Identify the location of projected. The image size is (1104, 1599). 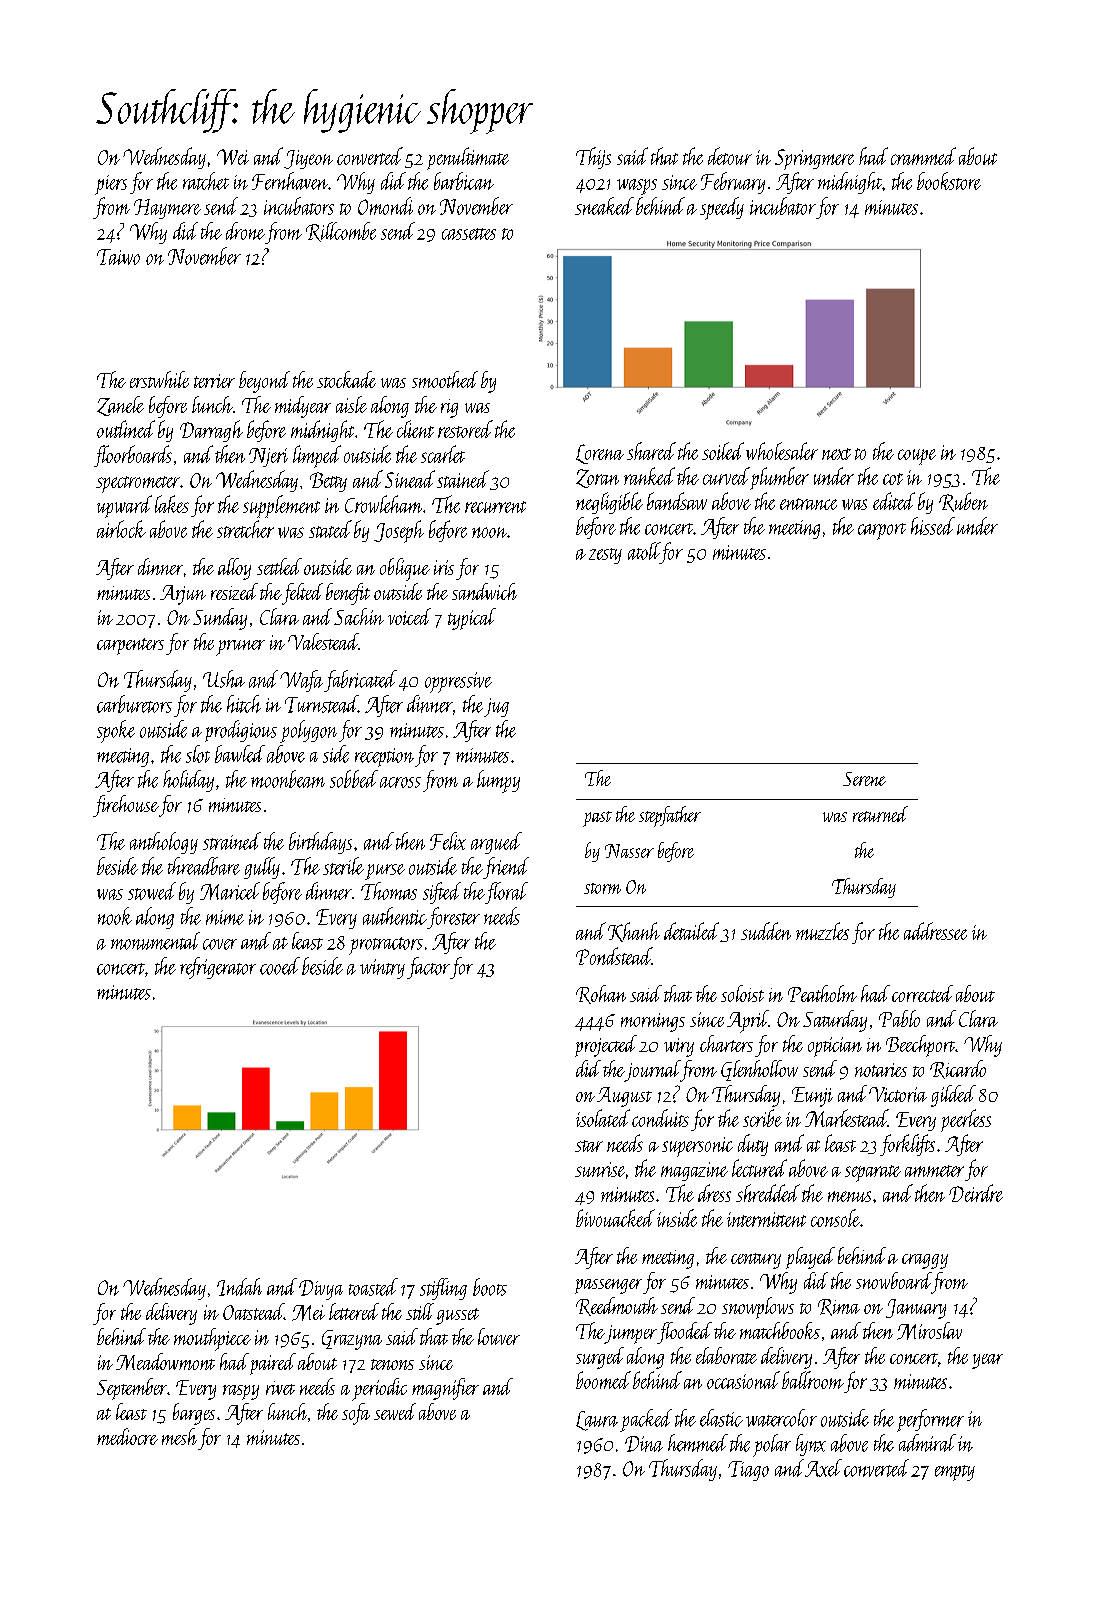
(606, 1046).
